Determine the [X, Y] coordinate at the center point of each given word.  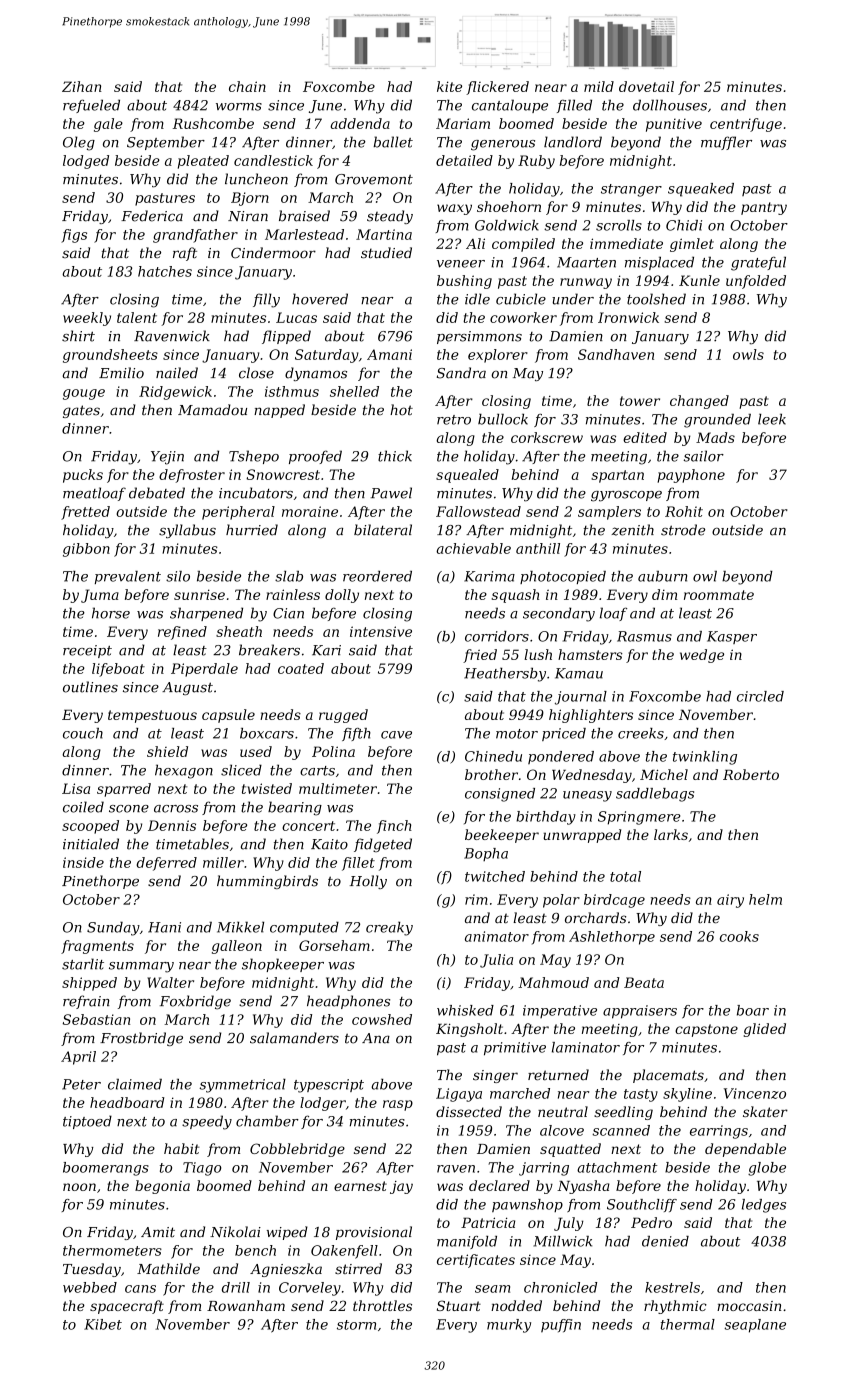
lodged [86, 162]
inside [83, 862]
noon [79, 1187]
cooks [739, 936]
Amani [389, 354]
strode [683, 530]
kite [449, 86]
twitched [495, 876]
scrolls [619, 225]
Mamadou [212, 410]
